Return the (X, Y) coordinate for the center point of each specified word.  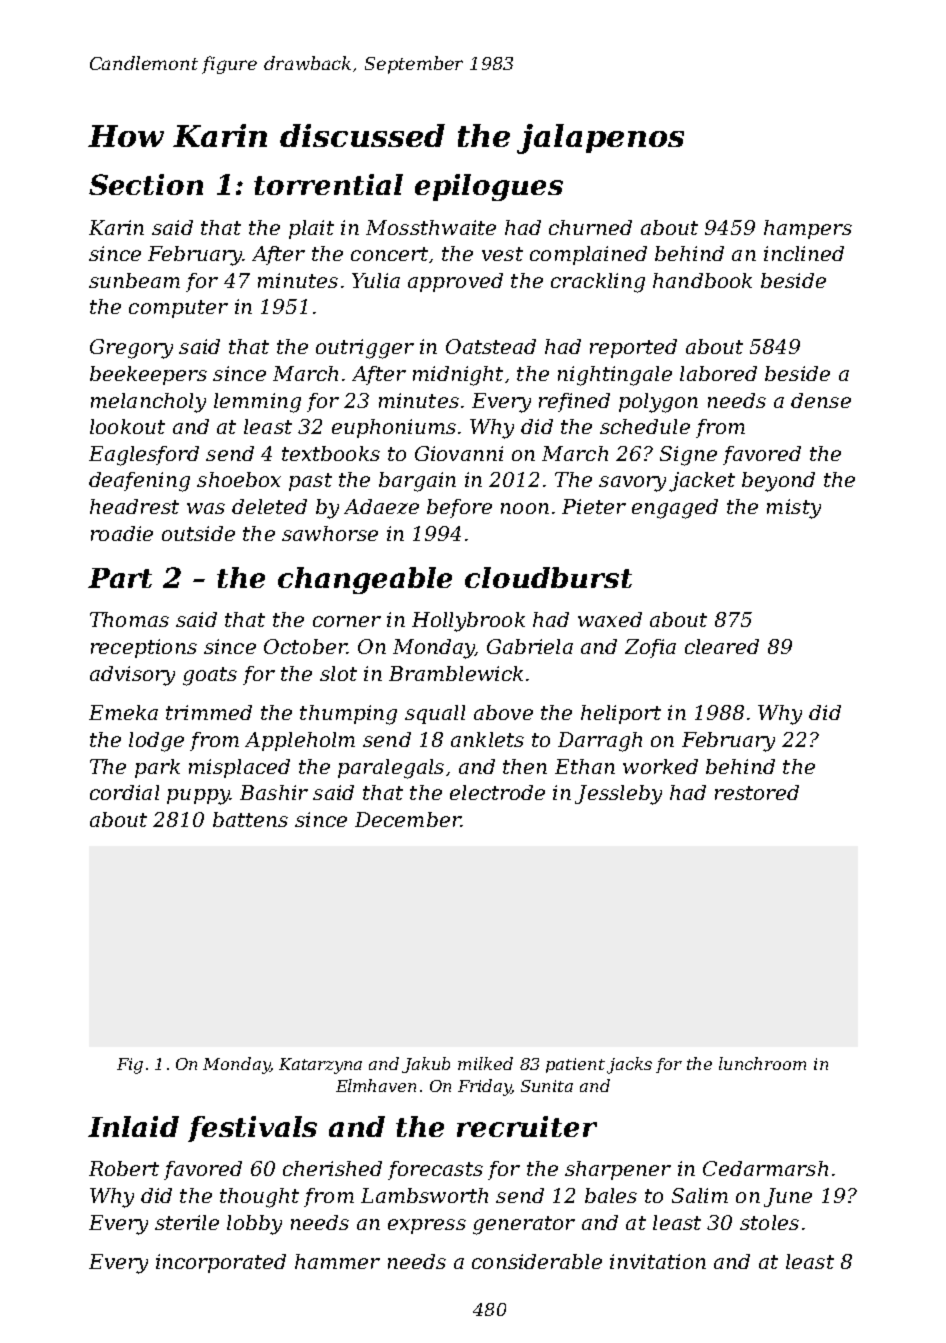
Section (146, 184)
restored (757, 792)
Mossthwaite (431, 227)
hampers (808, 229)
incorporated (221, 1263)
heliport (621, 714)
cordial (124, 792)
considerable (537, 1261)
